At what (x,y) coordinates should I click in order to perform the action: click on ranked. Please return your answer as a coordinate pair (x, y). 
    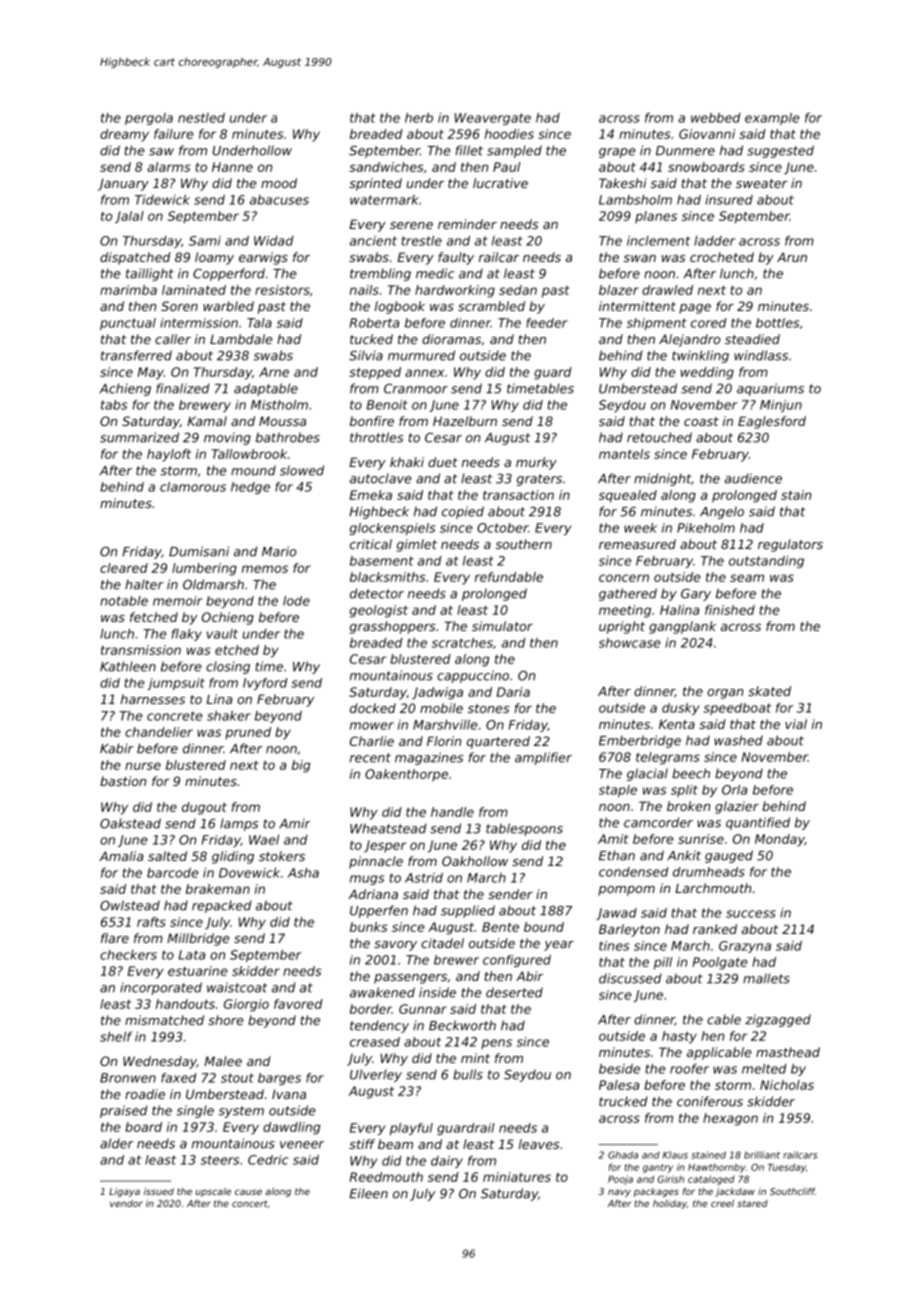
    Looking at the image, I should click on (715, 929).
